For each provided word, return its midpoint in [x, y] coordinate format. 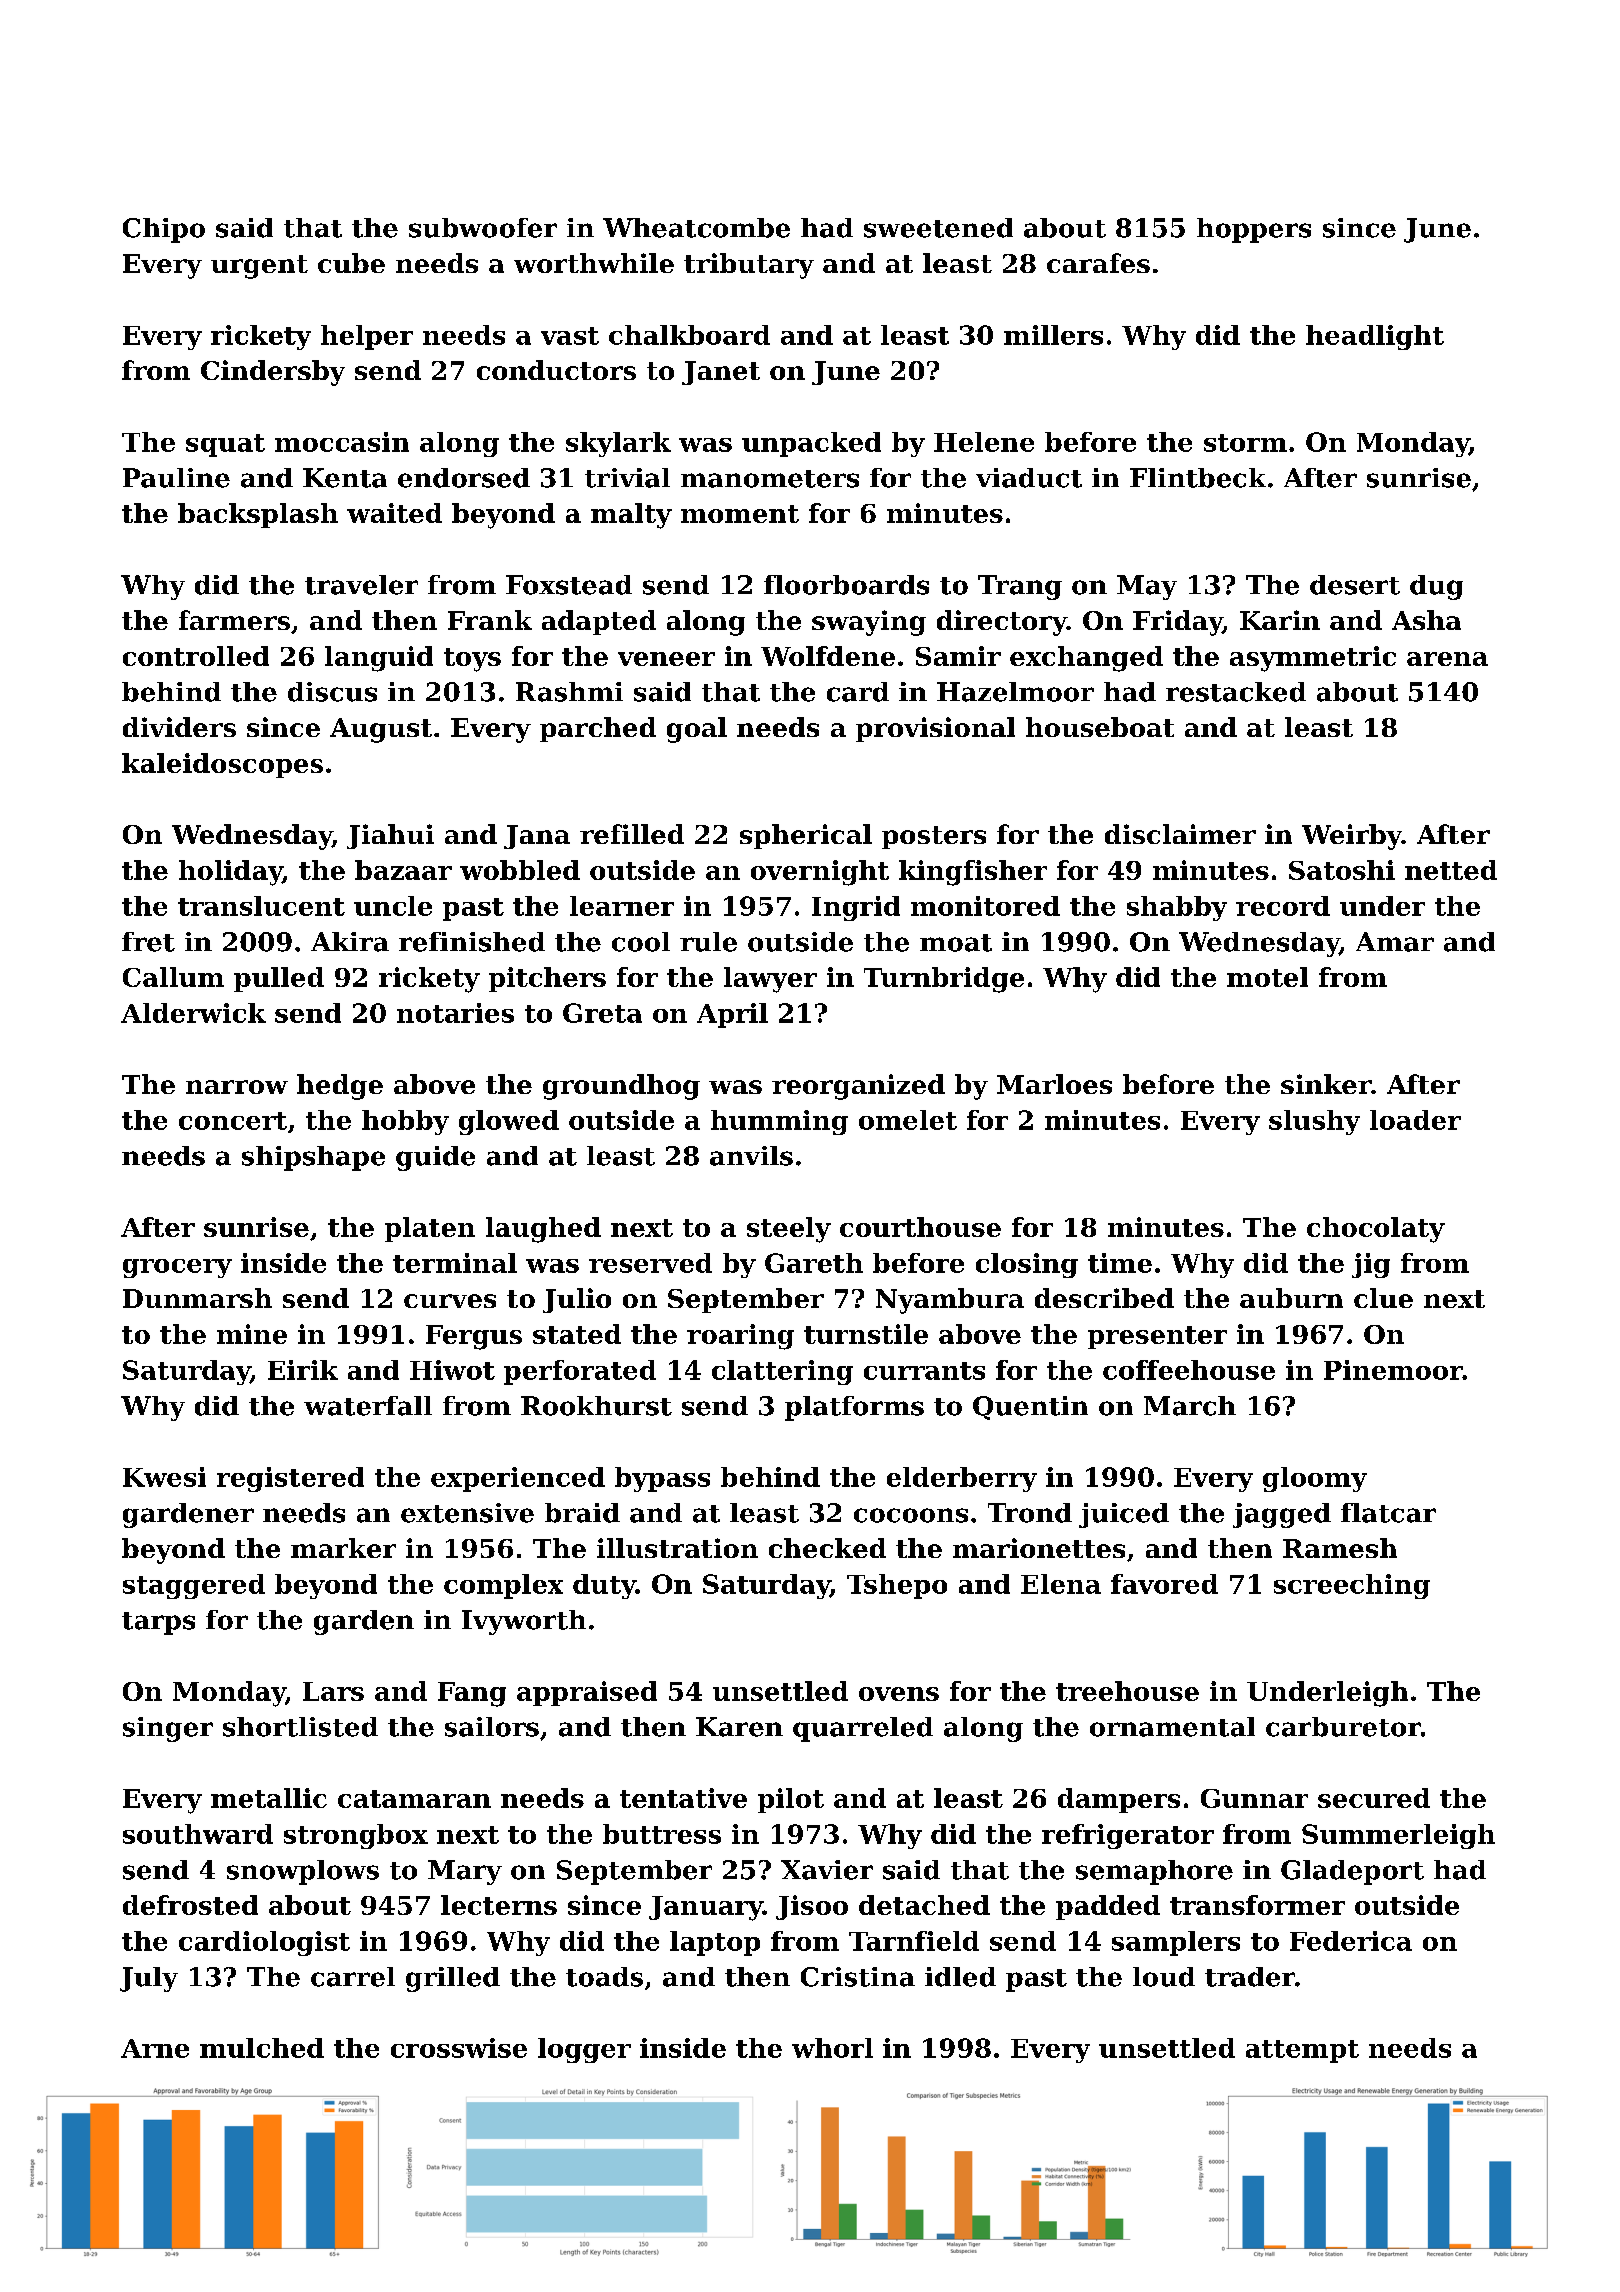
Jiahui [390, 836]
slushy [1314, 1122]
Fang [472, 1694]
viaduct [1029, 478]
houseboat [1100, 727]
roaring [740, 1337]
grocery [177, 1268]
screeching [1352, 1586]
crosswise [459, 2048]
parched [598, 729]
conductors [556, 370]
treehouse [1127, 1691]
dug [1436, 587]
